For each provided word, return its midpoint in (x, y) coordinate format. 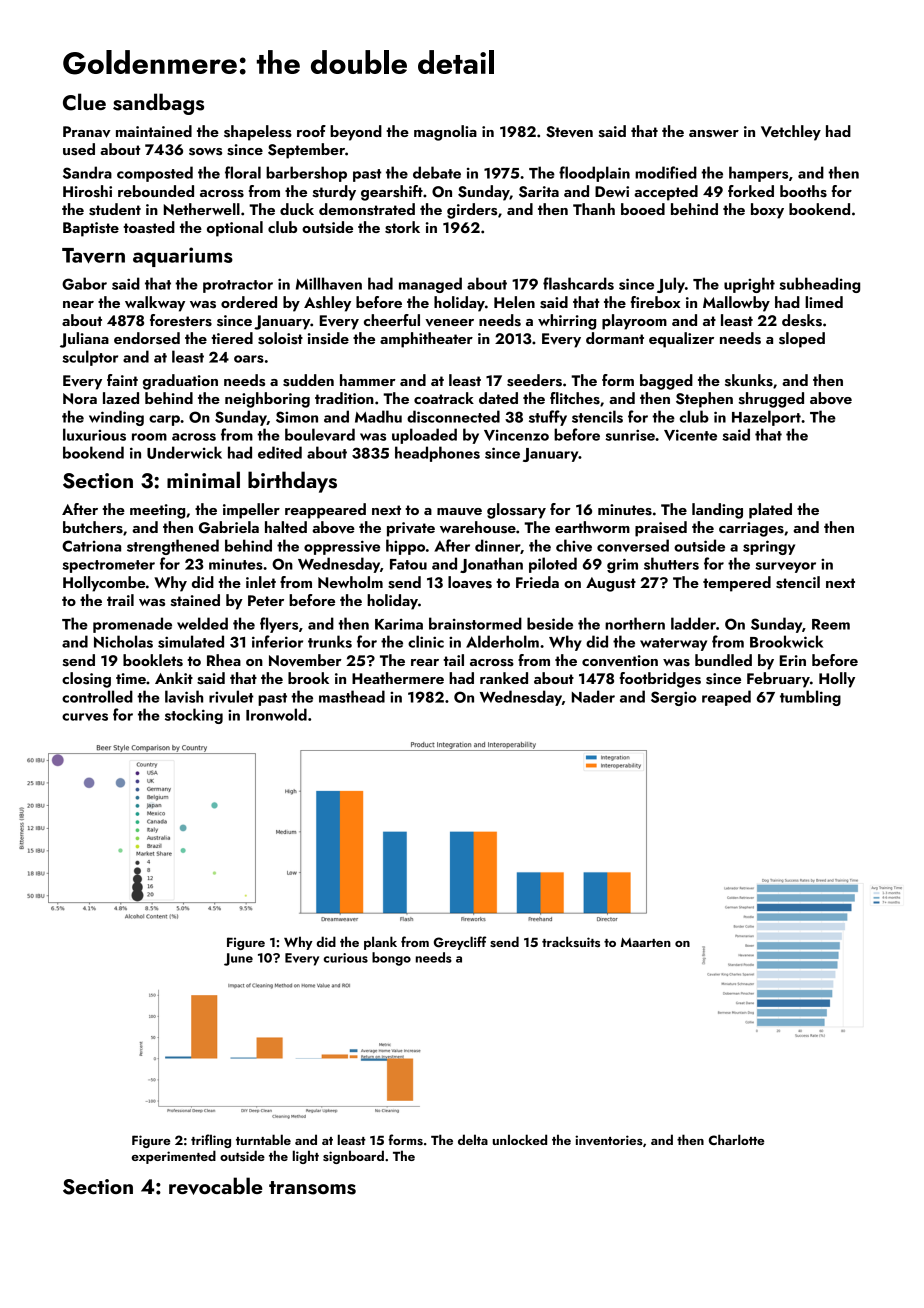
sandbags (158, 104)
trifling (211, 1141)
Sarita (539, 192)
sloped (802, 340)
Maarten (646, 942)
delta (473, 1139)
